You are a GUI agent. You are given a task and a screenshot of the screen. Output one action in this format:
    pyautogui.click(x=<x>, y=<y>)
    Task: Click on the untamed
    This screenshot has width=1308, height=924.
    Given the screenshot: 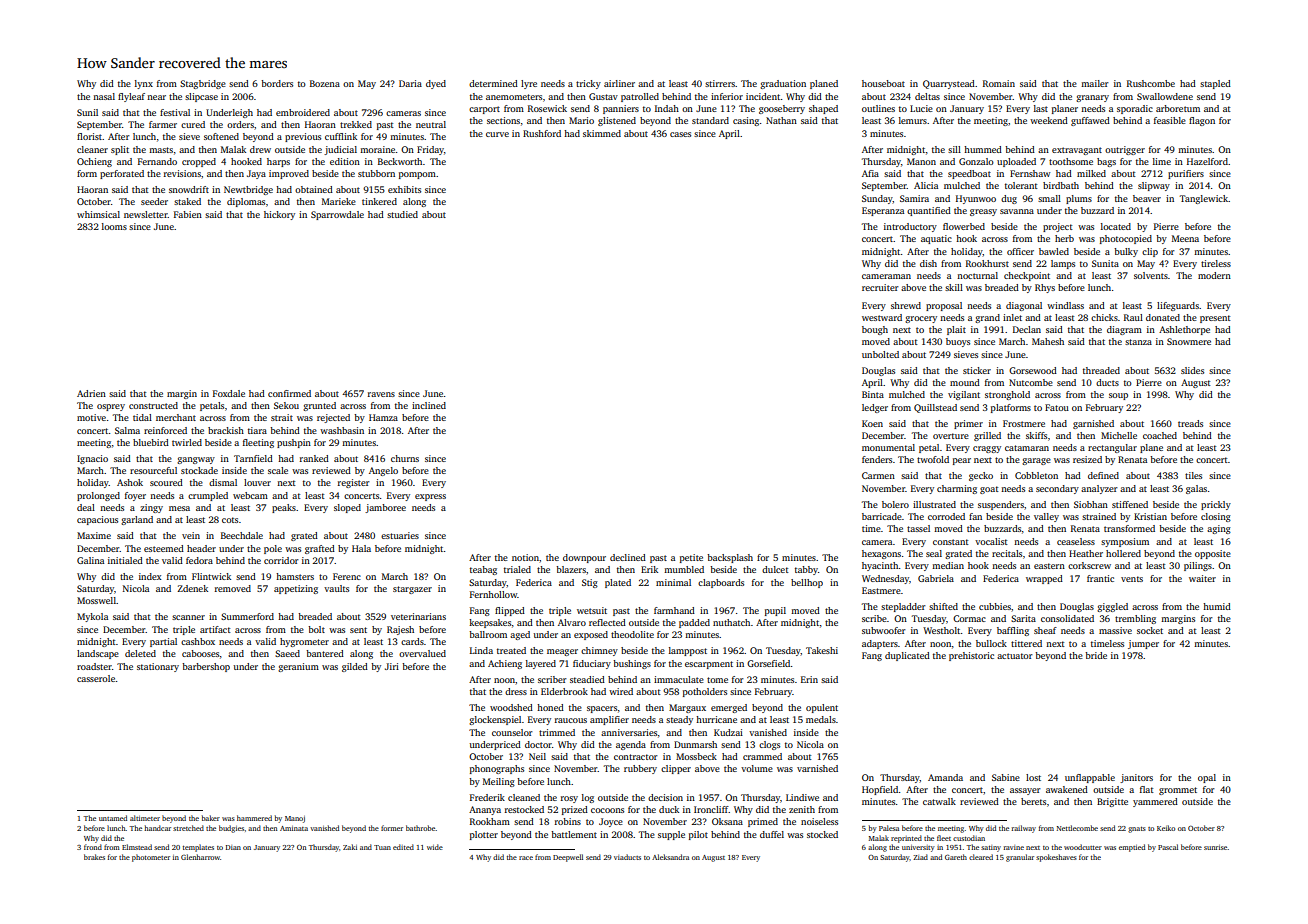 What is the action you would take?
    pyautogui.click(x=113, y=818)
